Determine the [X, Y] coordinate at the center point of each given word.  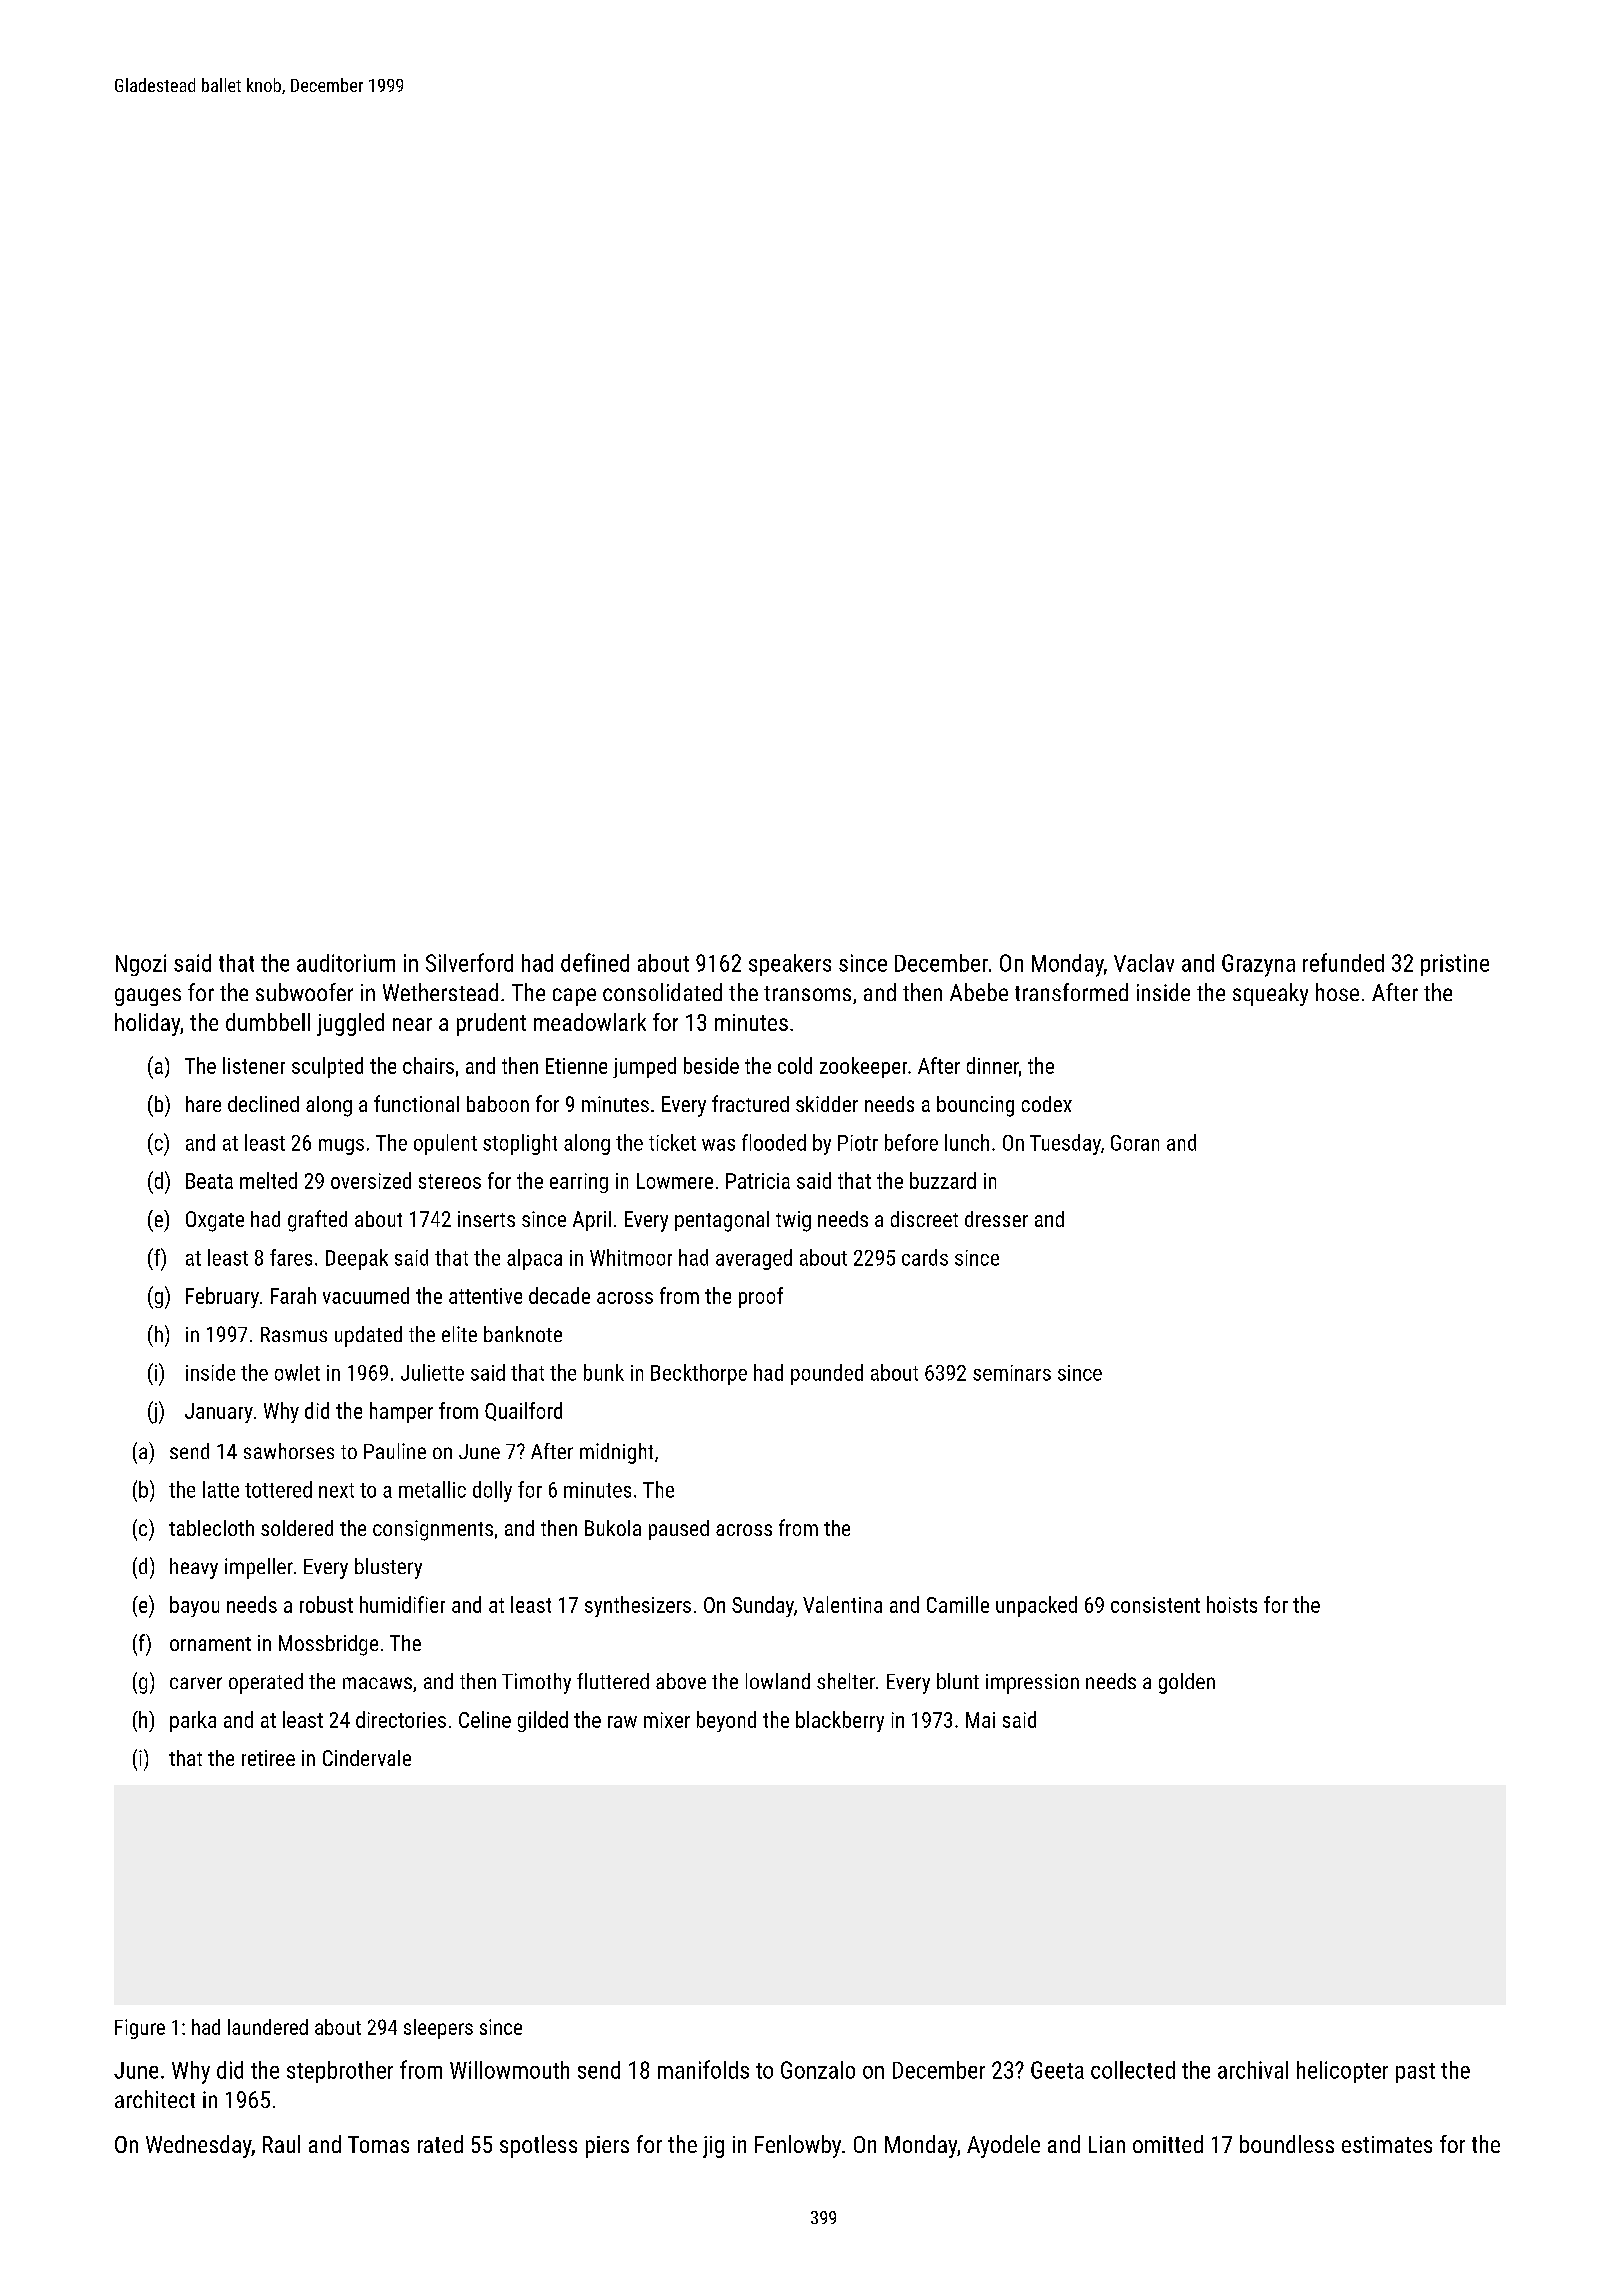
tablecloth [211, 1528]
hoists [1232, 1604]
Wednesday [199, 2146]
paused [679, 1530]
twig [793, 1221]
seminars [1012, 1373]
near [412, 1024]
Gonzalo [818, 2070]
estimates [1387, 2144]
